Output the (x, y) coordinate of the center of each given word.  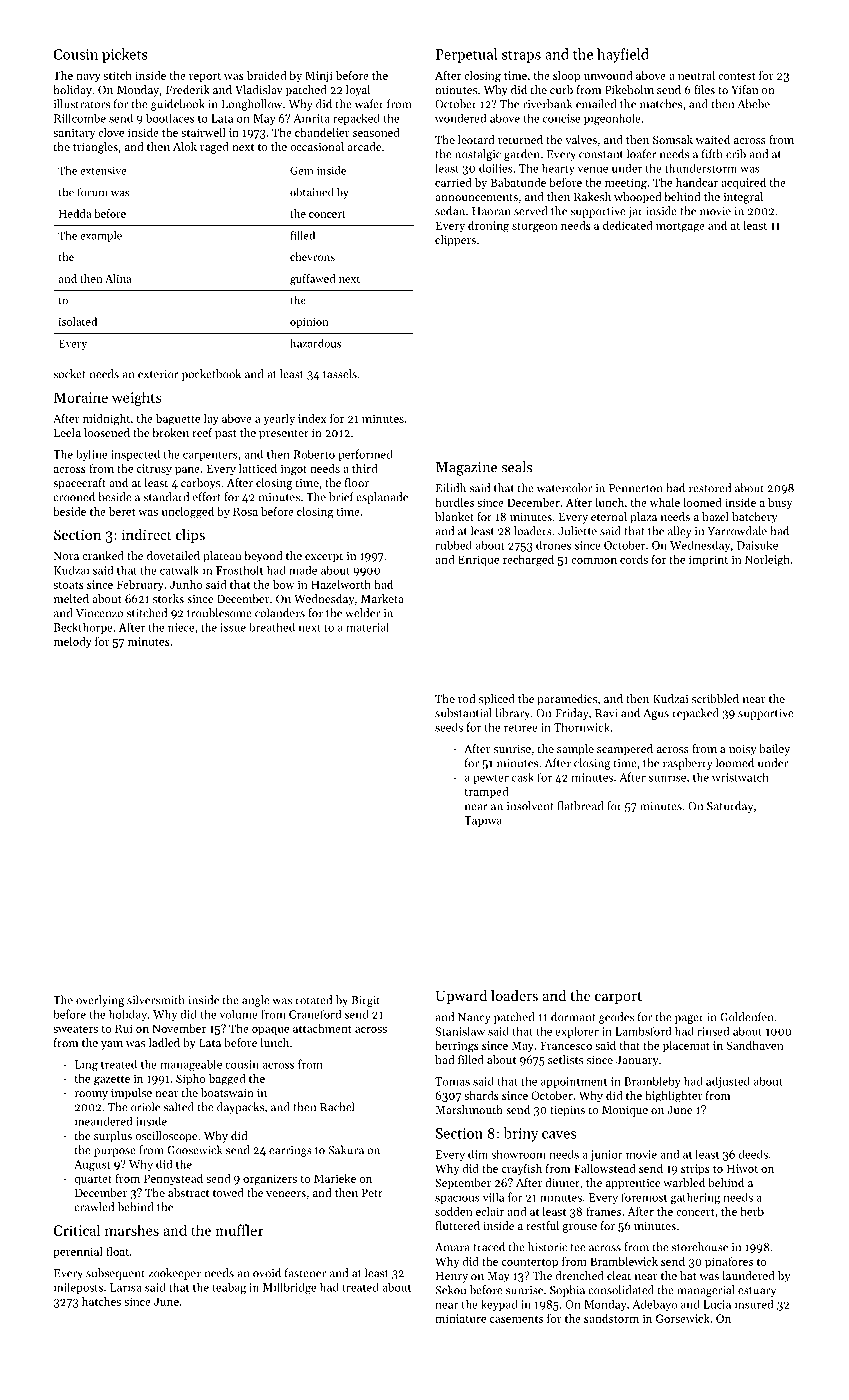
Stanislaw (460, 1031)
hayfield (623, 55)
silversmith (155, 1000)
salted (179, 1107)
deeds (753, 1154)
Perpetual (466, 55)
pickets (125, 55)
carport (618, 998)
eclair (490, 1211)
